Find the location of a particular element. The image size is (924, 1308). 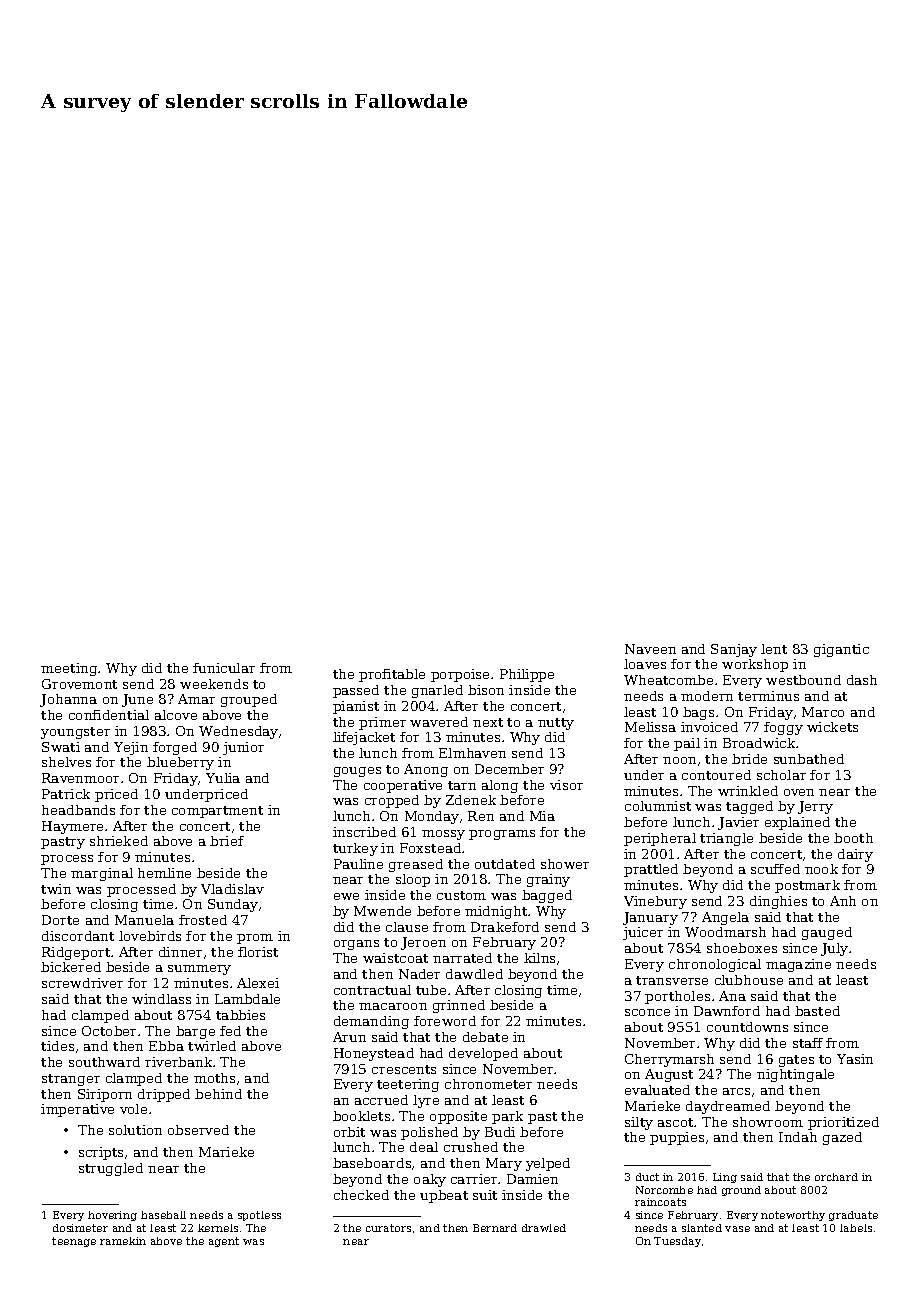

foreword is located at coordinates (445, 1021).
